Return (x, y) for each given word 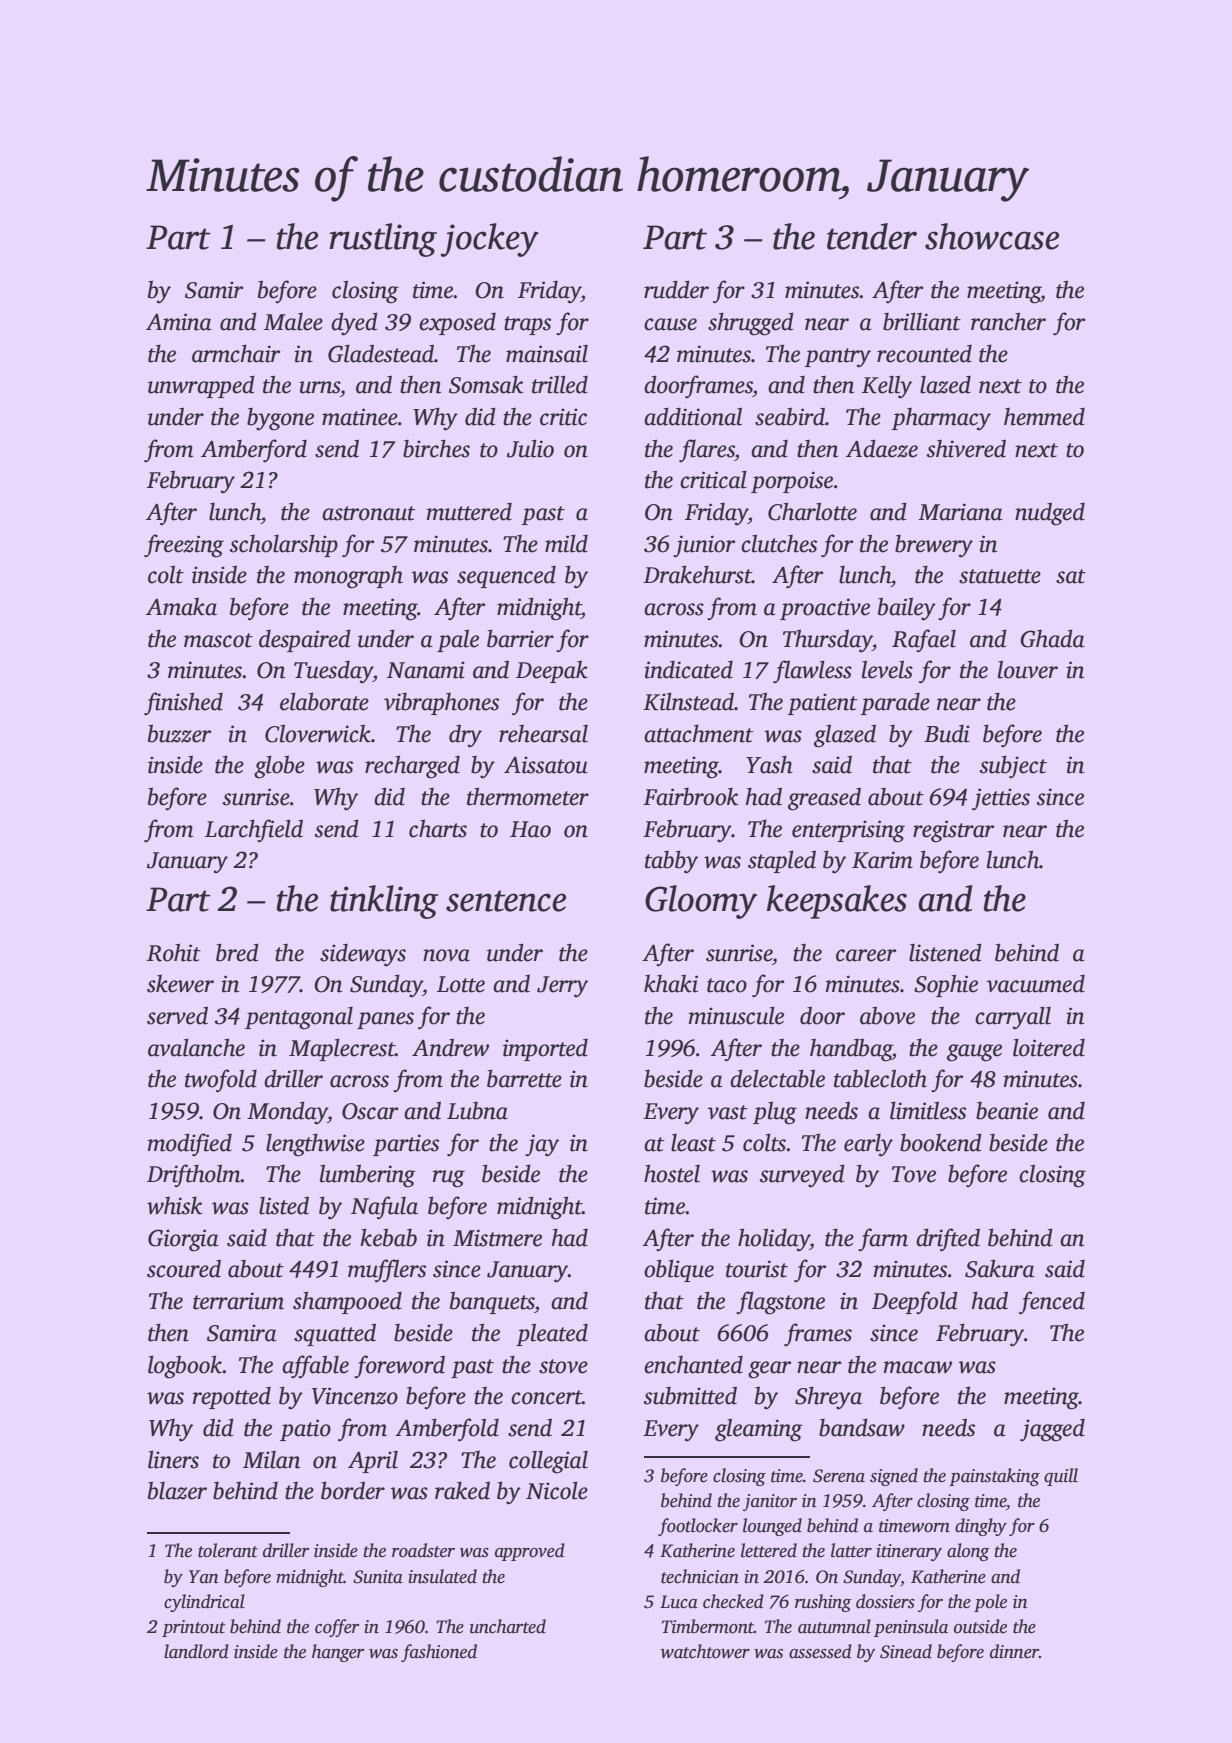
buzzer (179, 733)
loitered (1049, 1047)
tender (872, 236)
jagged (1052, 1430)
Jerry (562, 987)
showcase (992, 236)
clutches (779, 543)
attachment (698, 733)
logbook (185, 1367)
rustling (383, 240)
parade (895, 703)
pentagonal (299, 1018)
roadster (423, 1550)
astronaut (368, 513)
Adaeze (882, 448)
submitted (690, 1395)
